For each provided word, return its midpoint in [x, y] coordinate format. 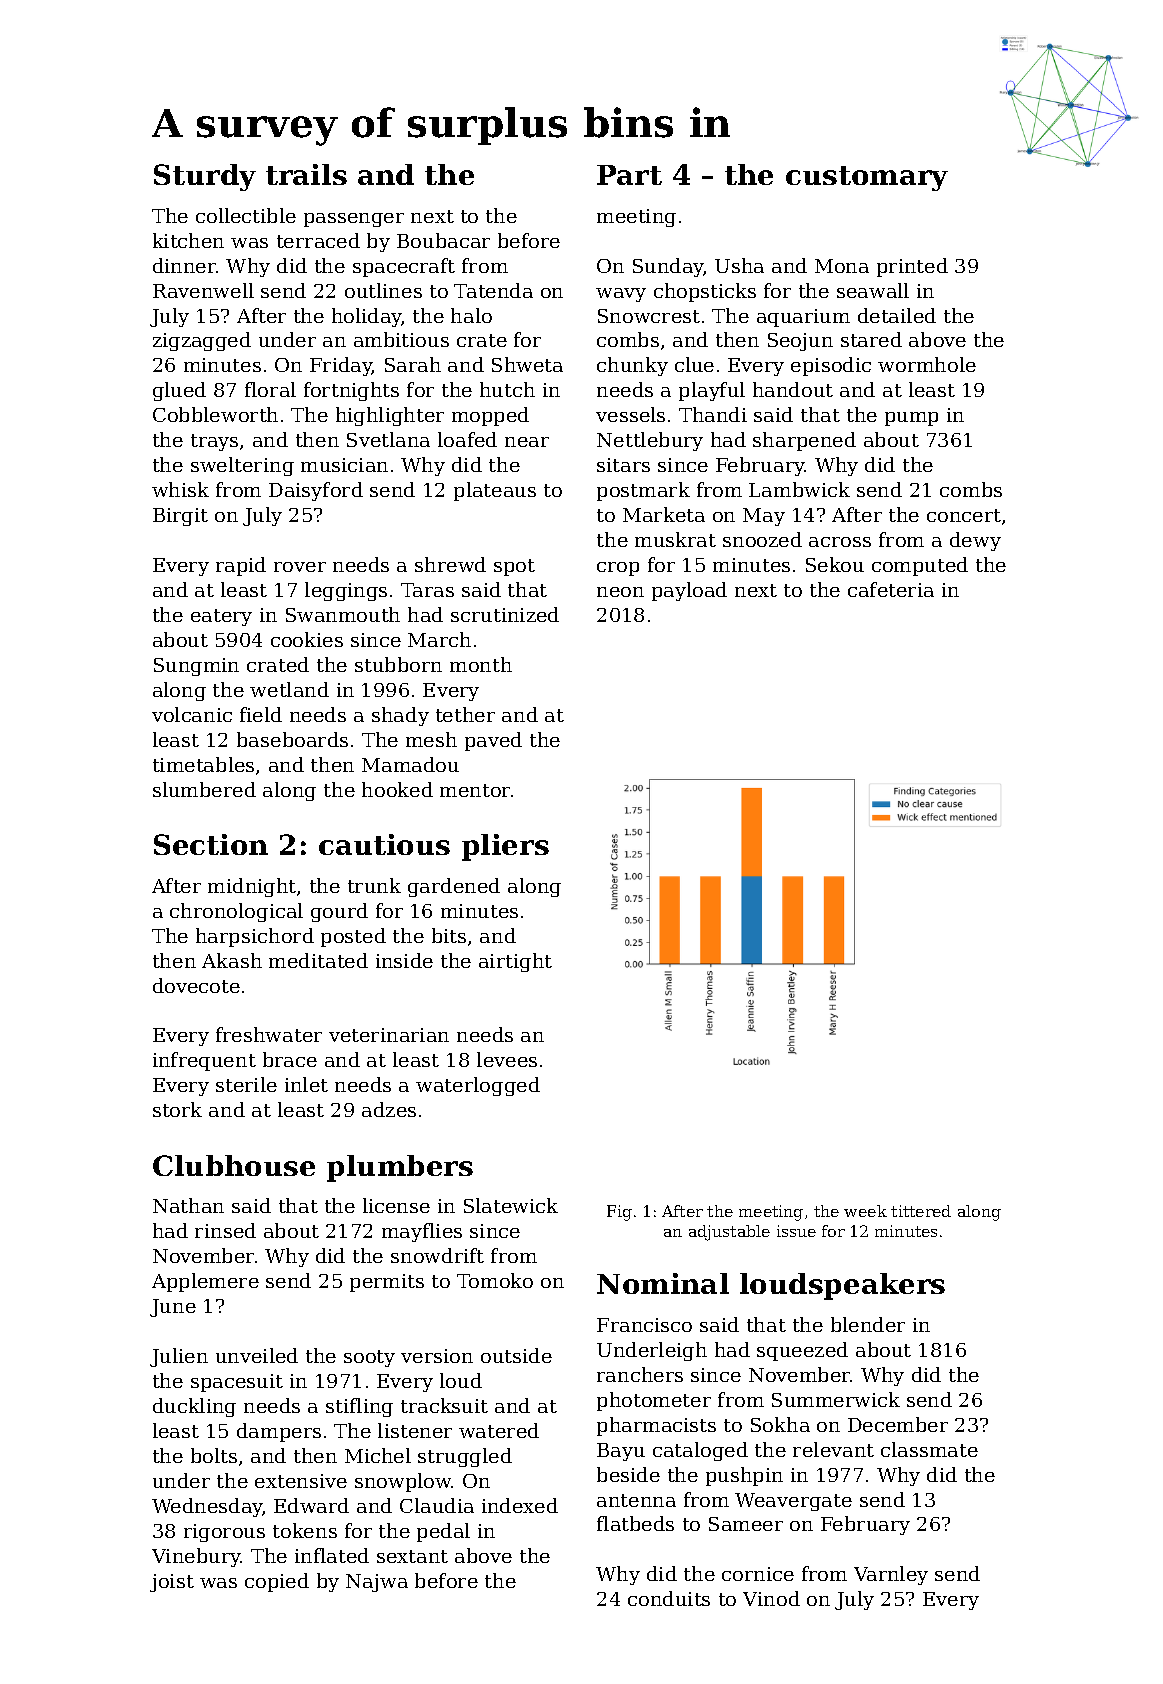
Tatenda [493, 290]
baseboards [292, 739]
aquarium [803, 318]
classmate [929, 1449]
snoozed [762, 539]
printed [912, 267]
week [865, 1211]
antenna [636, 1500]
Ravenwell [203, 290]
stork [177, 1109]
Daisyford [316, 491]
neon [620, 592]
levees [507, 1059]
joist [172, 1583]
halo [471, 315]
